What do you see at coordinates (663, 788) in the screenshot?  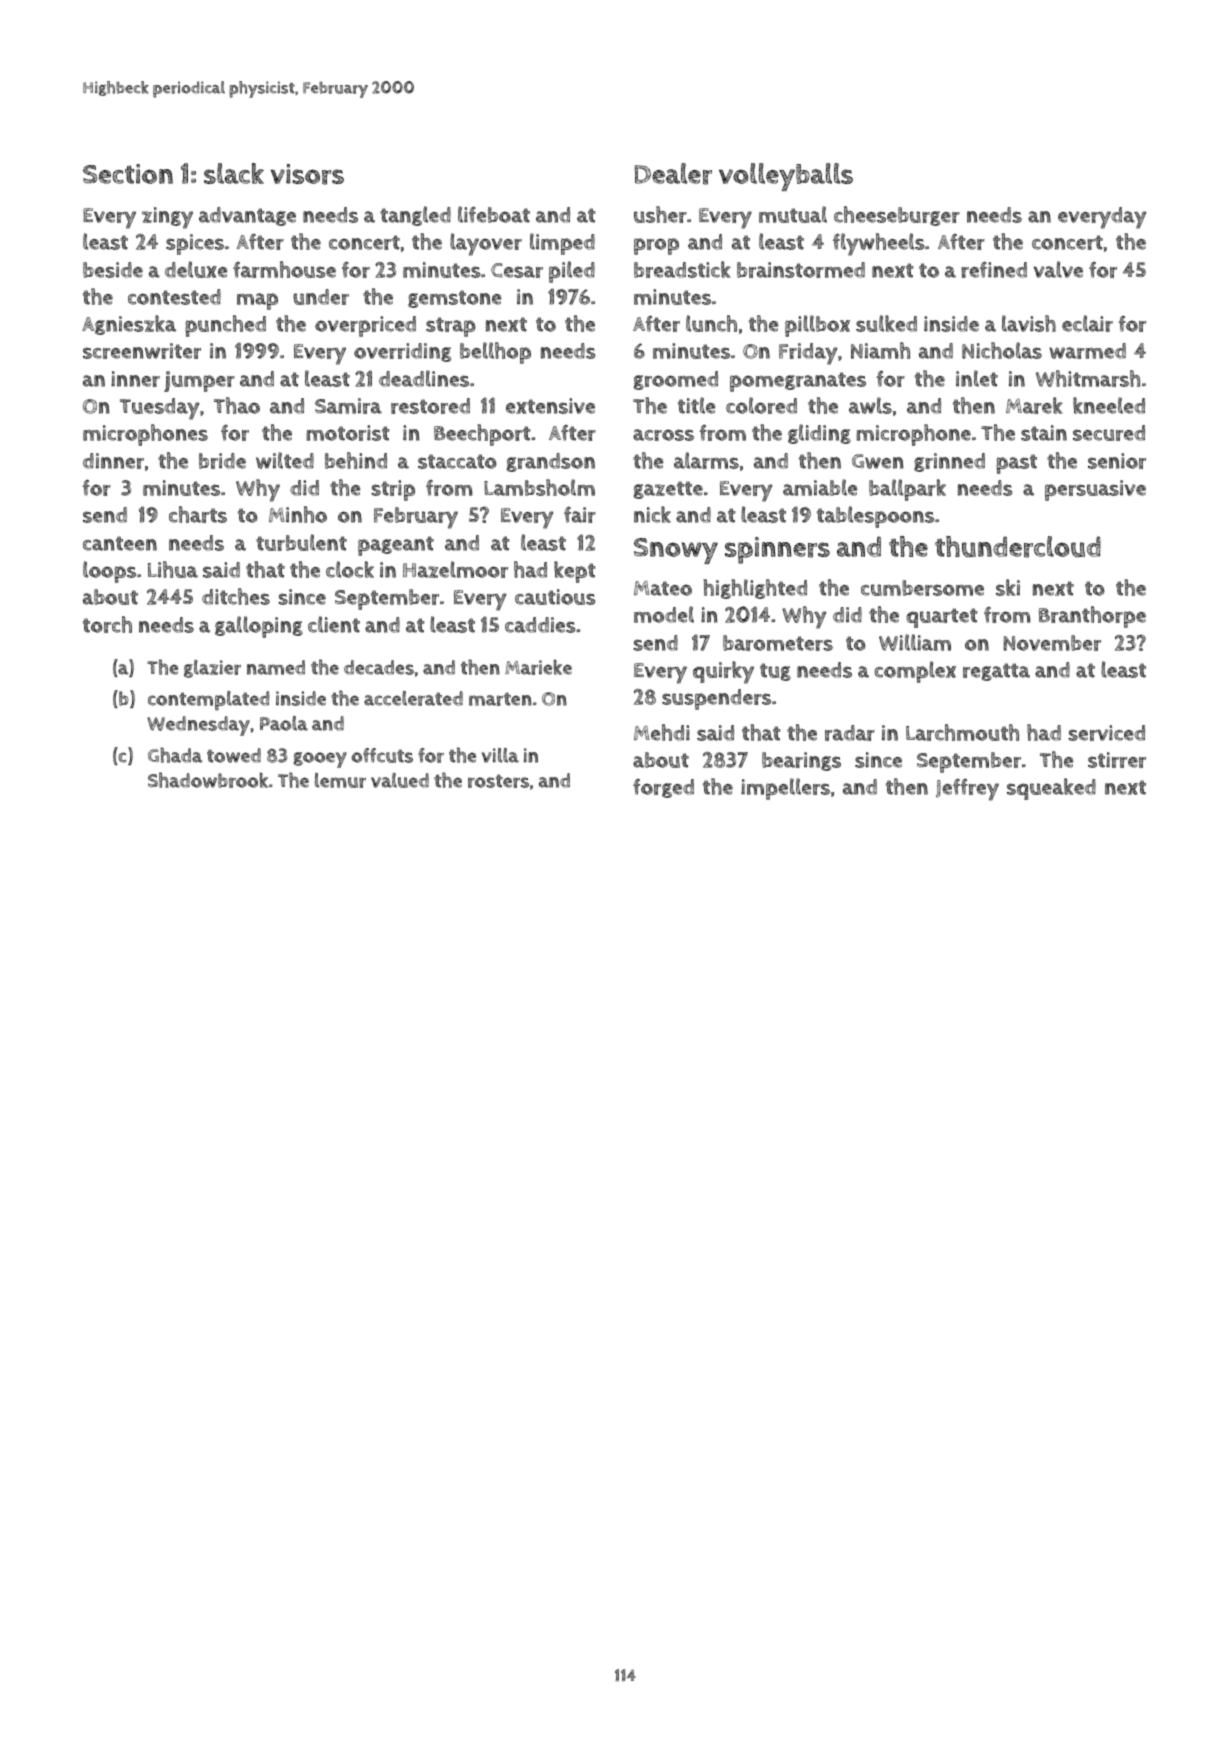 I see `forged` at bounding box center [663, 788].
